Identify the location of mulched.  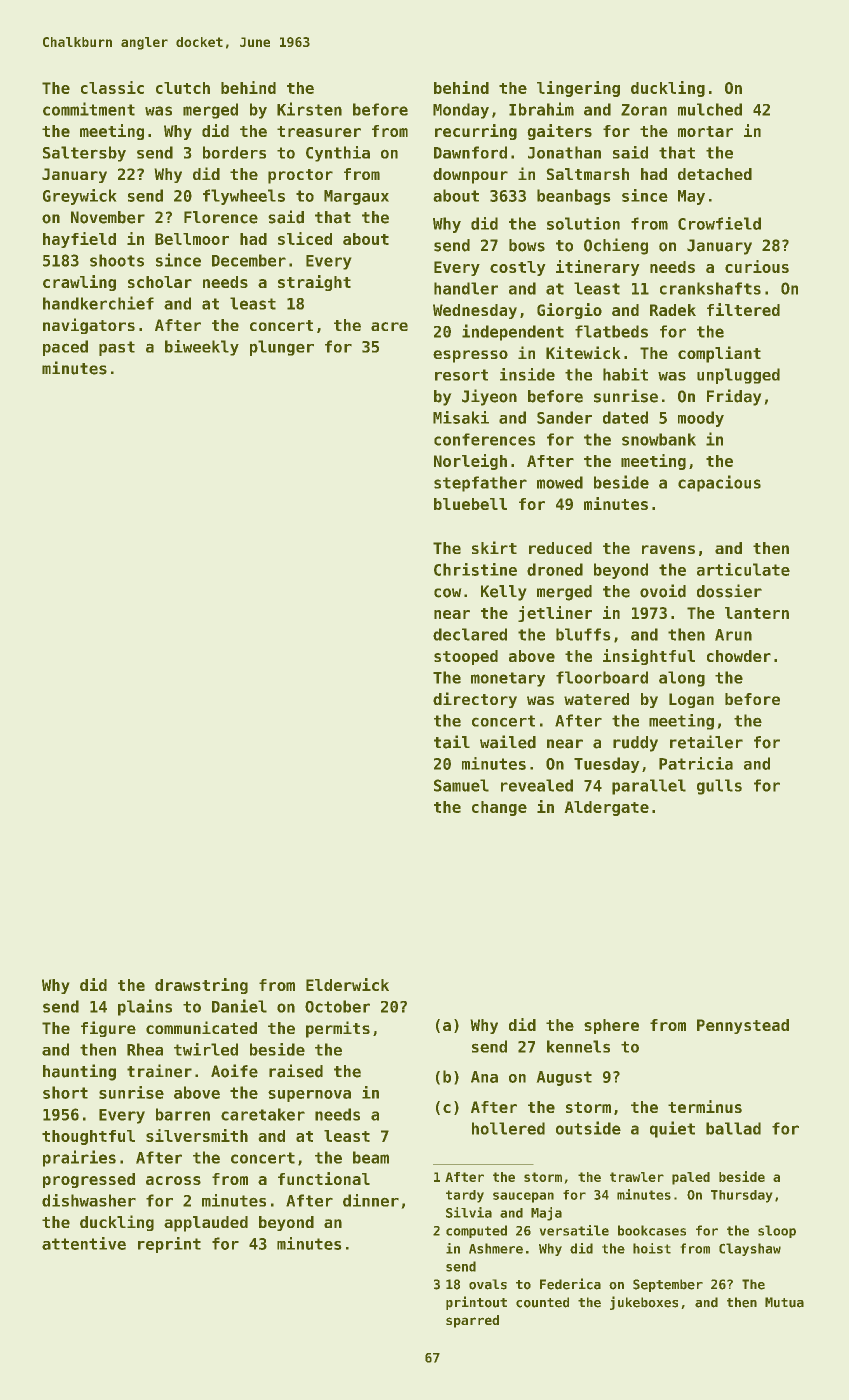
(710, 109).
